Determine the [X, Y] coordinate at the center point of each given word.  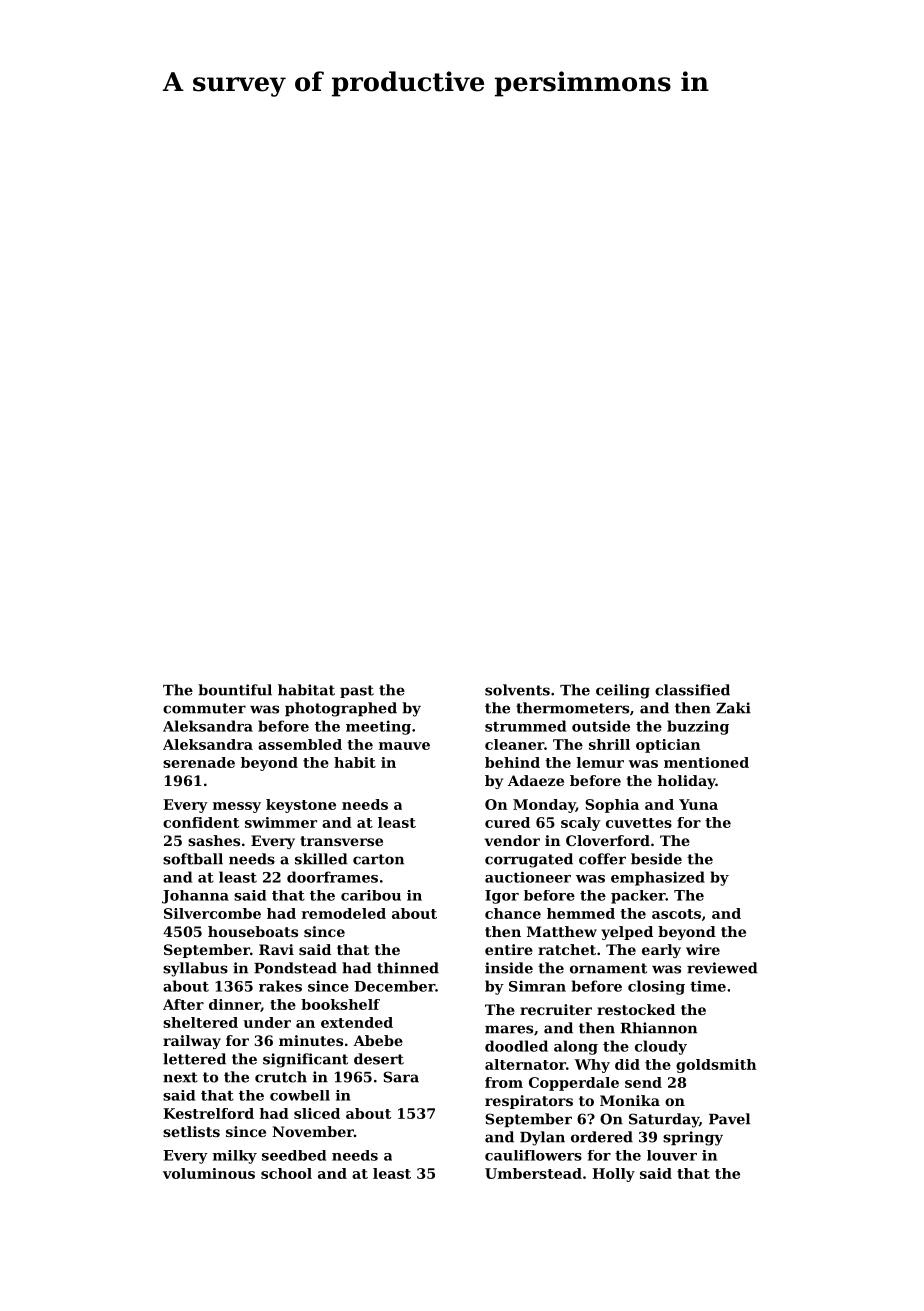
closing [656, 987]
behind [512, 762]
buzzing [698, 727]
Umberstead [533, 1173]
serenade [199, 762]
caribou [371, 895]
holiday [686, 782]
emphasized [658, 878]
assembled [300, 744]
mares [509, 1029]
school [286, 1173]
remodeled [344, 913]
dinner [235, 1005]
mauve [404, 746]
